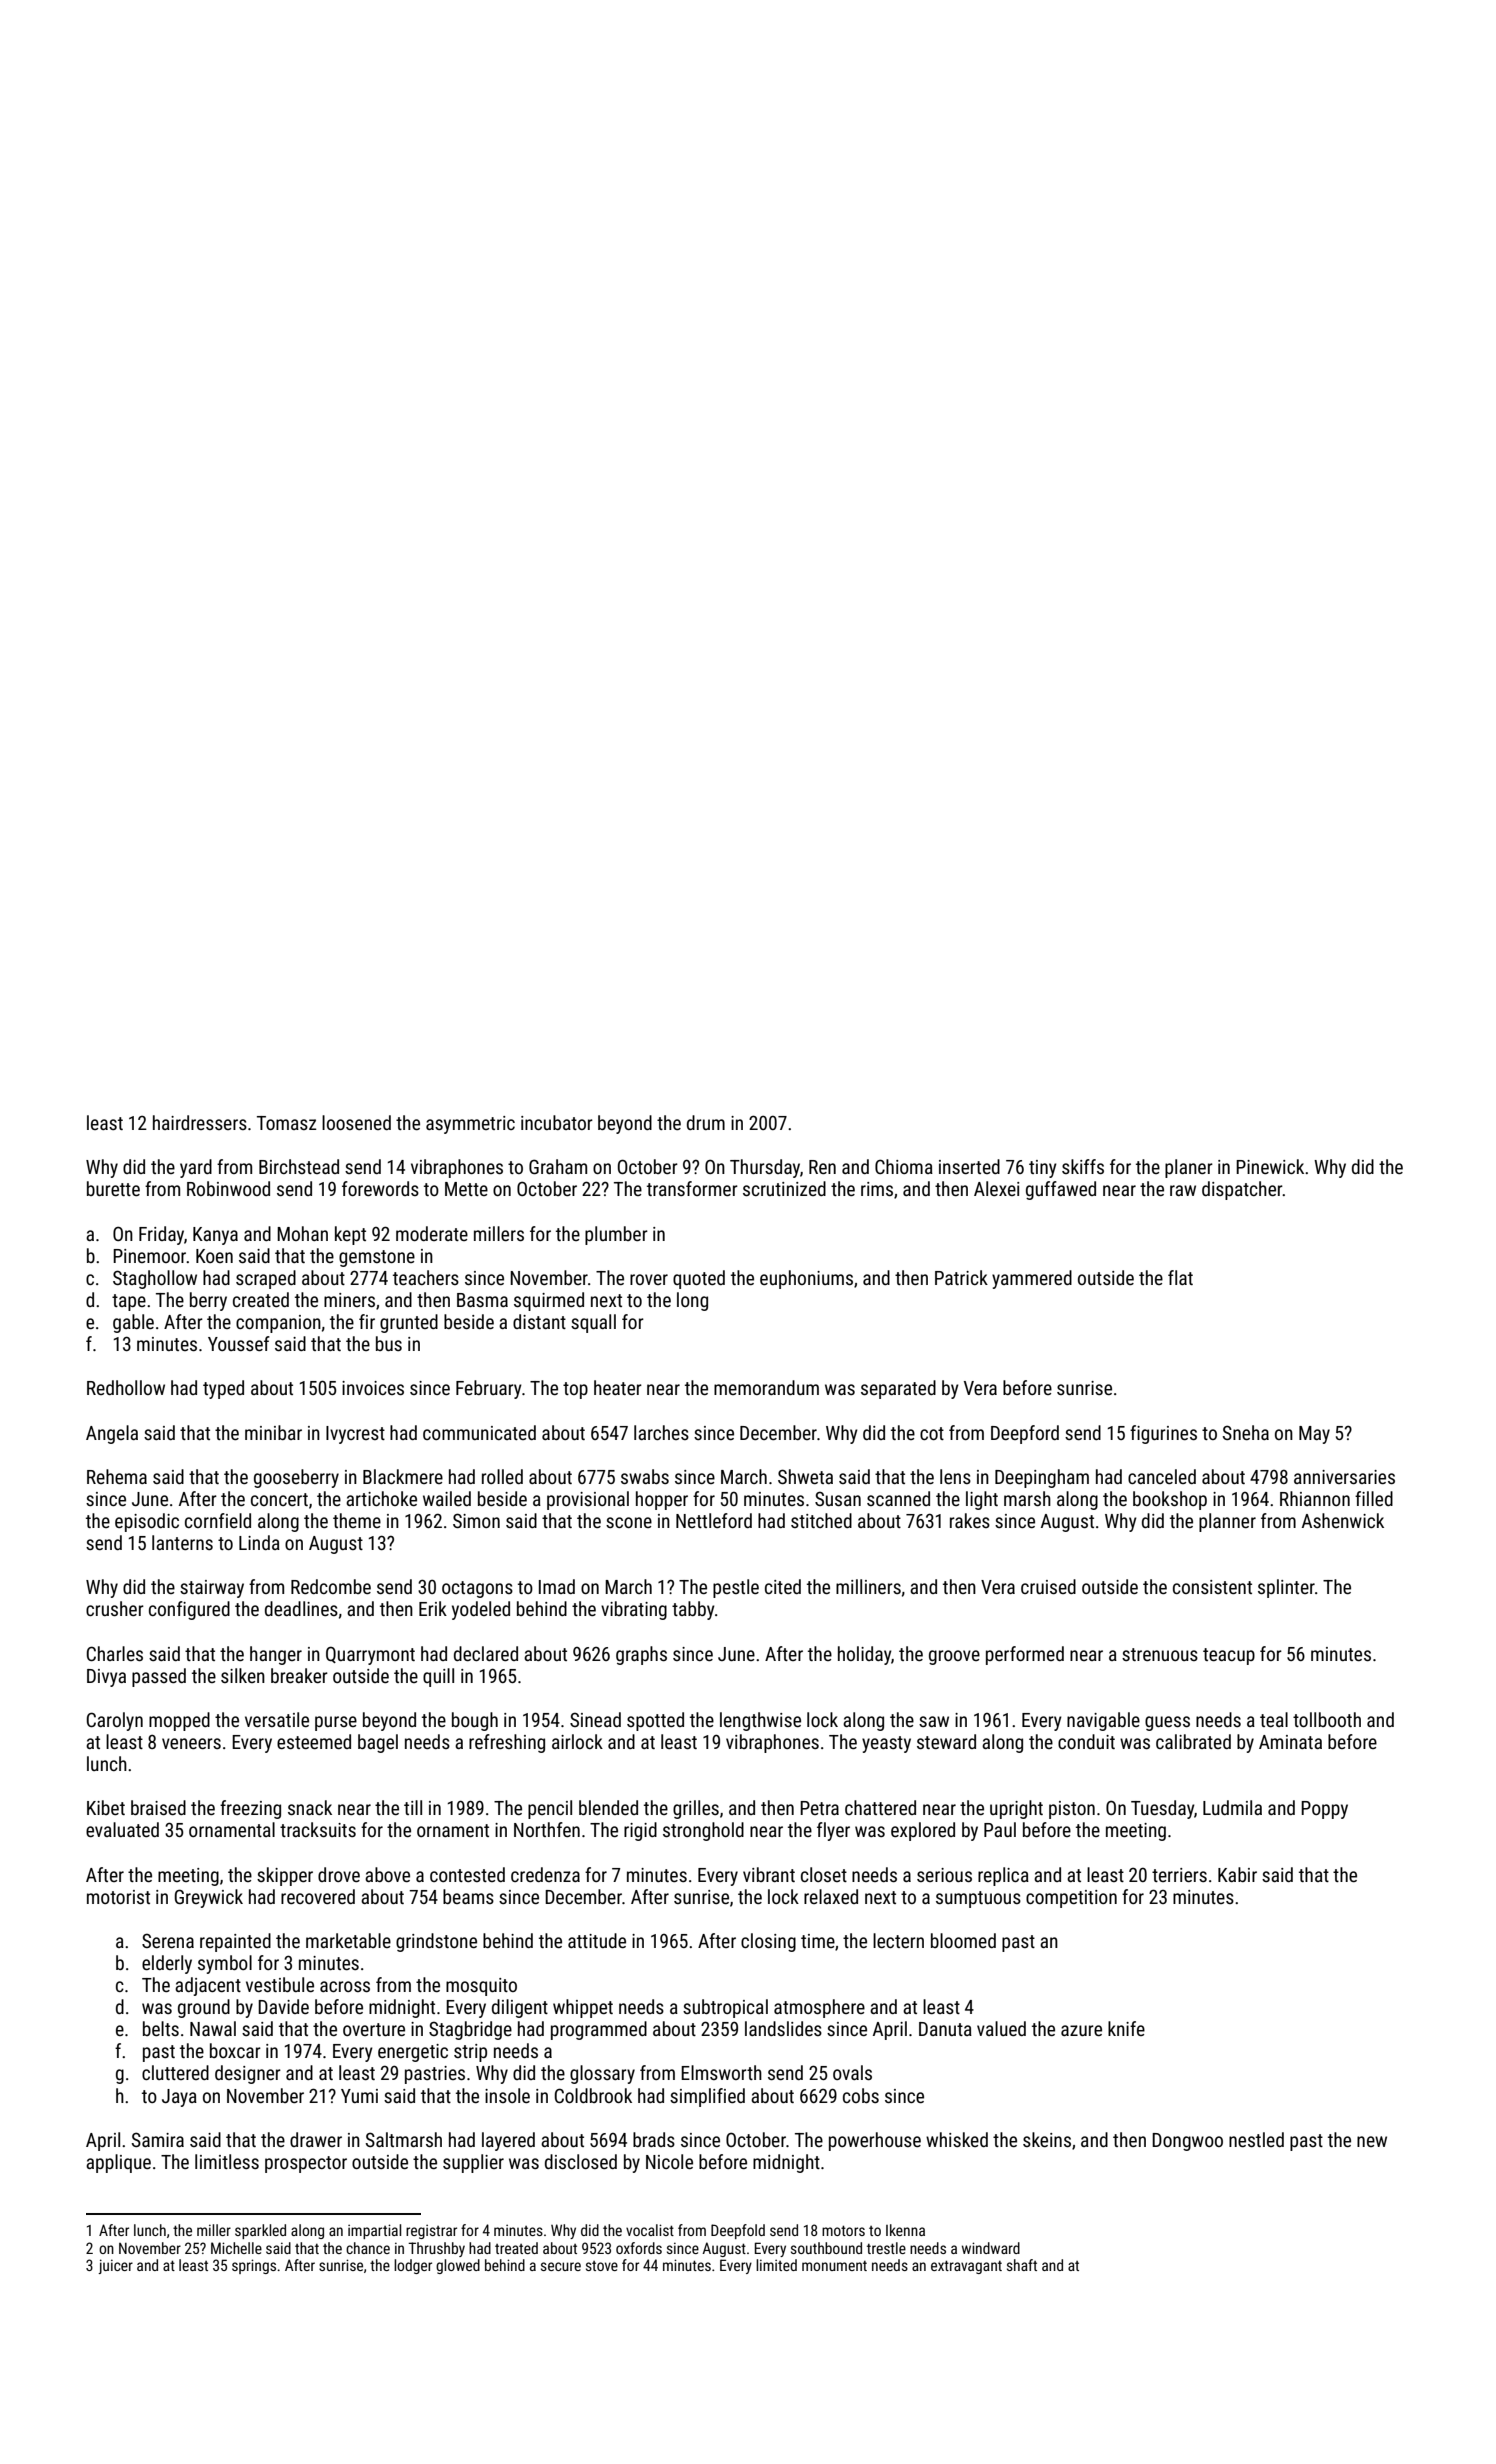  I want to click on veneers, so click(191, 1743).
